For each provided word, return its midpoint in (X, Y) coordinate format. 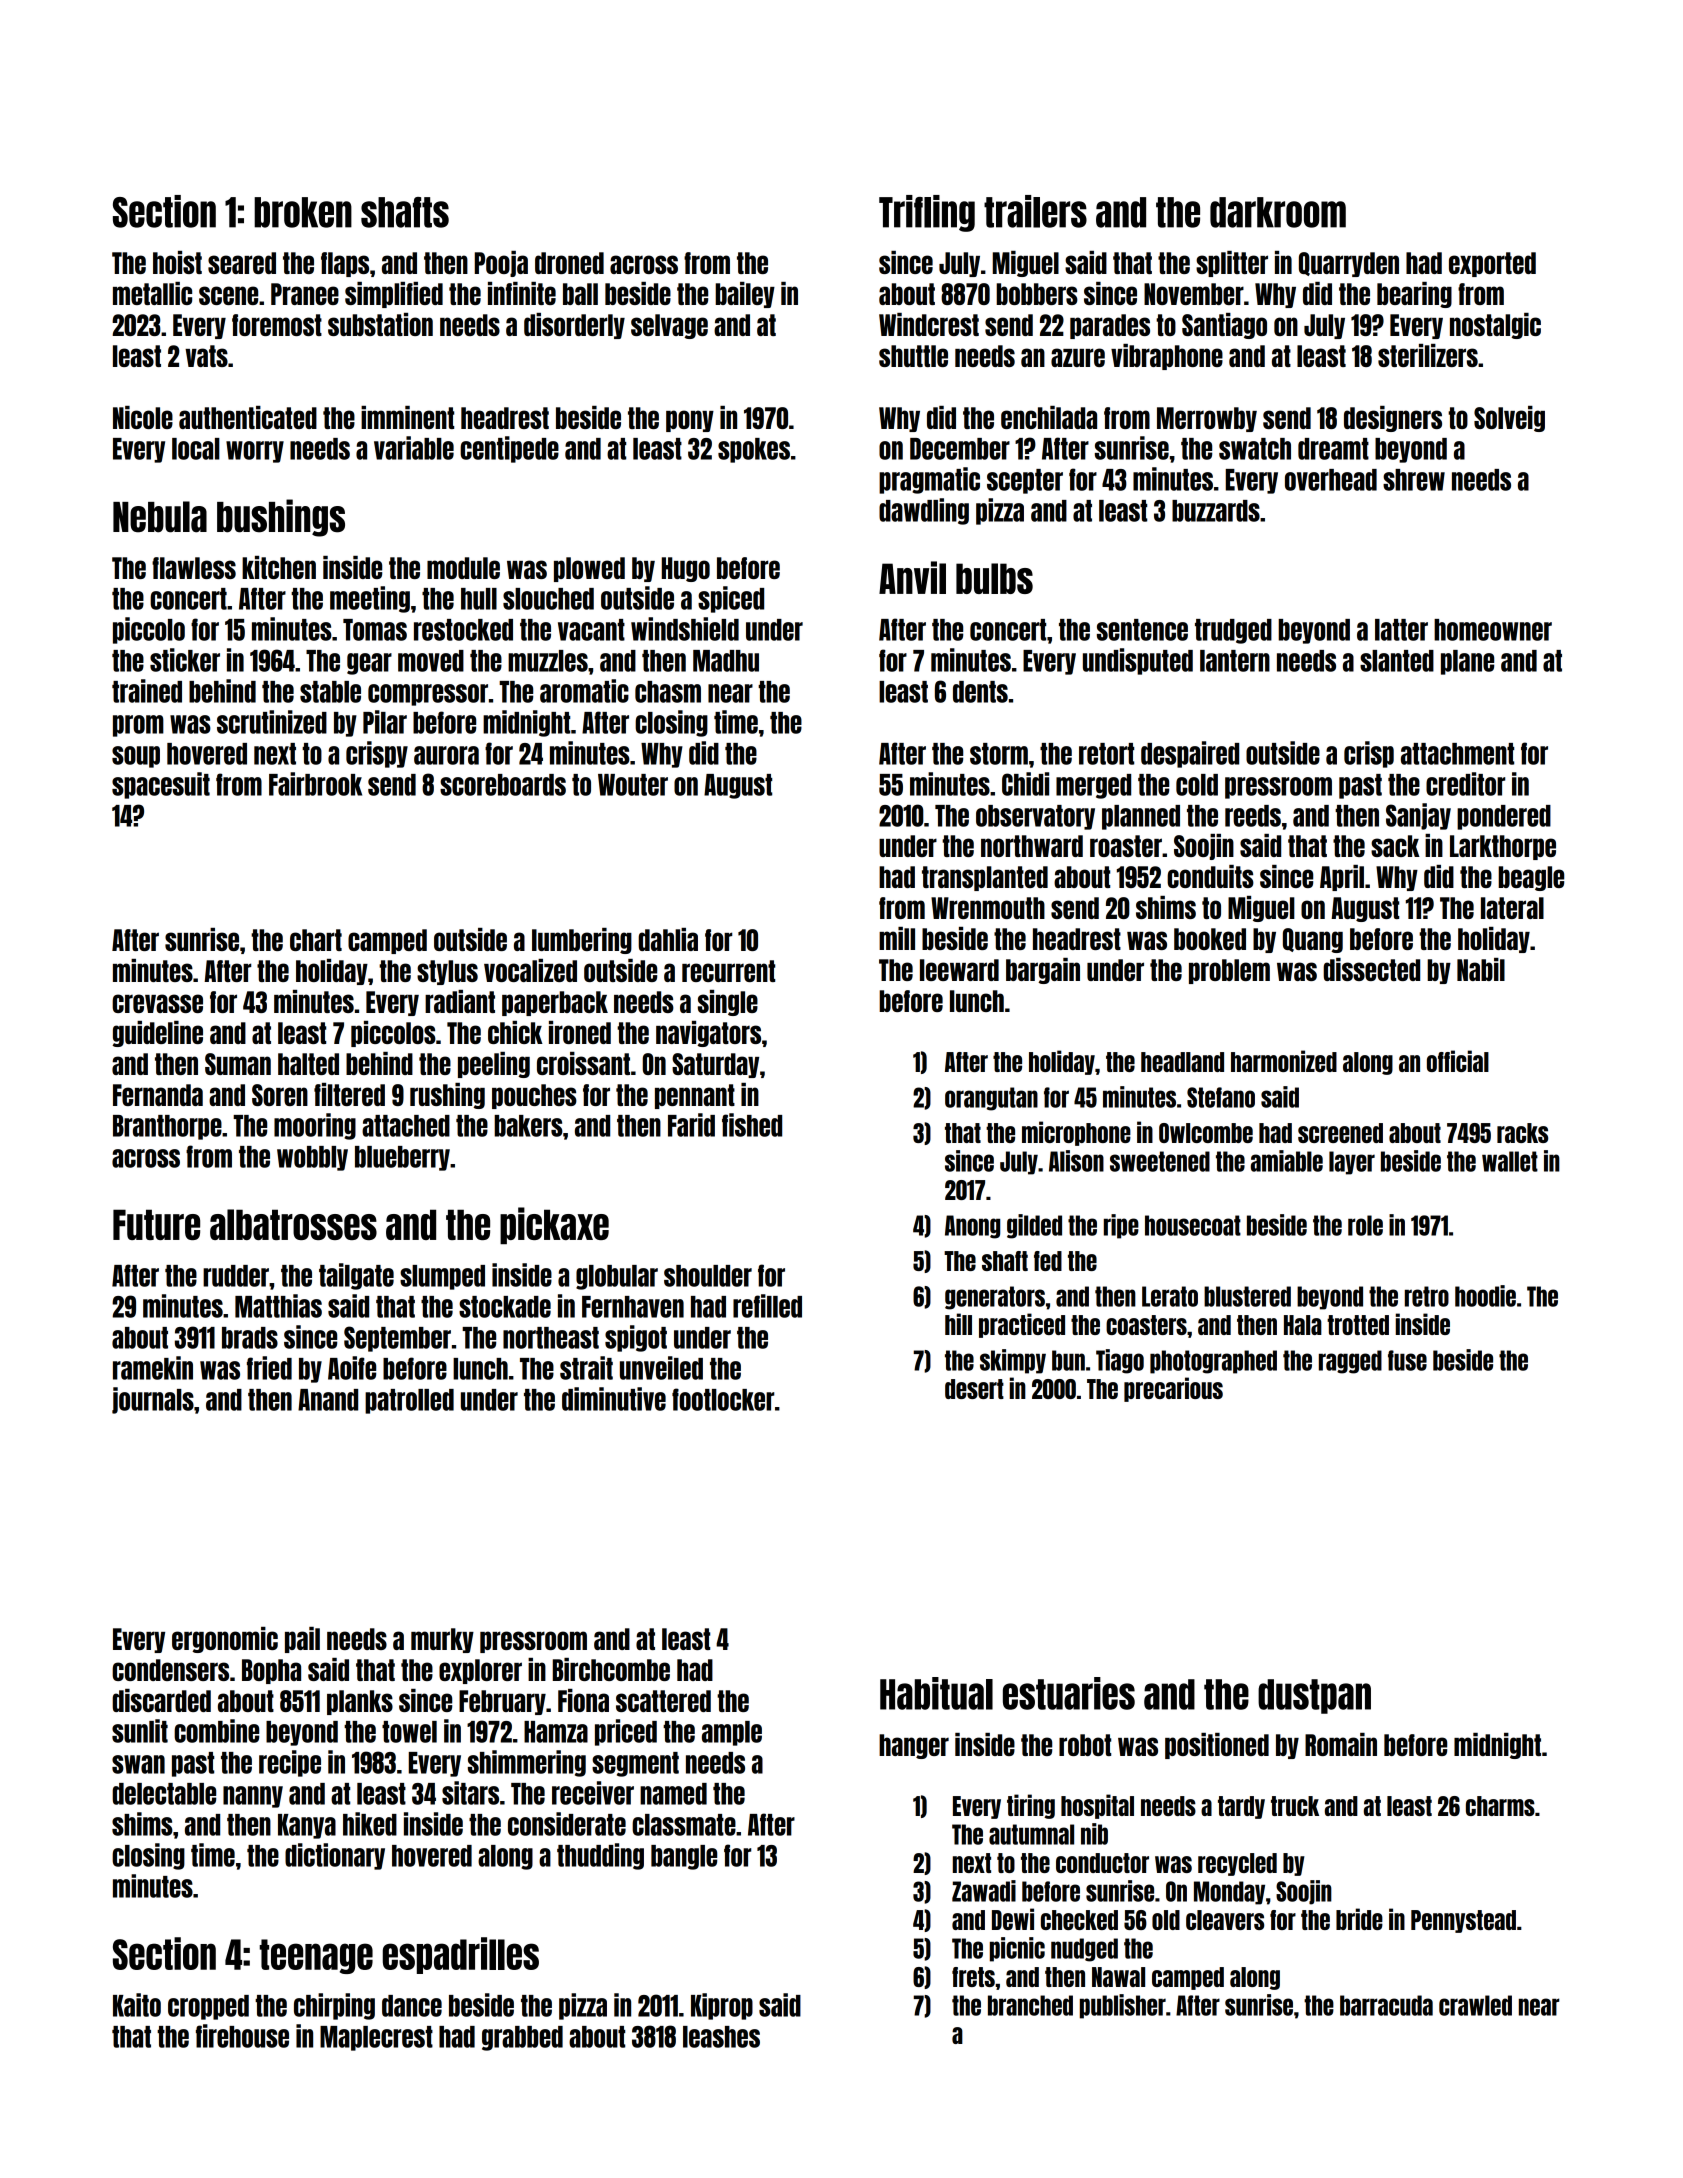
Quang (1313, 940)
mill (897, 938)
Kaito (137, 2005)
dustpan (1314, 1696)
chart (316, 940)
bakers (528, 1126)
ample (732, 1733)
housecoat (1193, 1225)
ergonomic (225, 1640)
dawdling (924, 511)
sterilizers (1428, 355)
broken (303, 212)
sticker (185, 660)
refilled (767, 1306)
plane (1467, 662)
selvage (669, 326)
